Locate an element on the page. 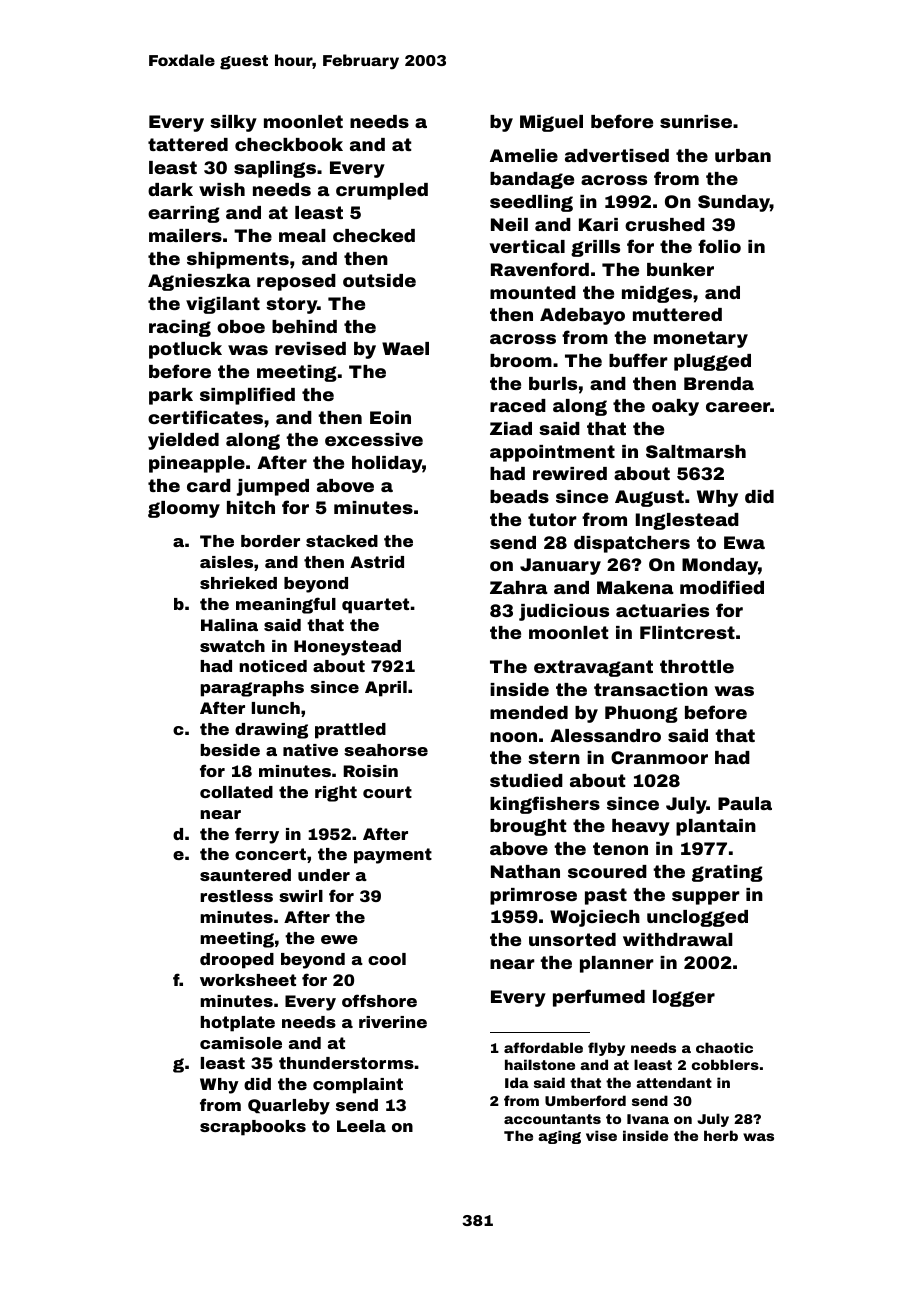 The width and height of the image is (924, 1311). hotplate is located at coordinates (237, 1024).
